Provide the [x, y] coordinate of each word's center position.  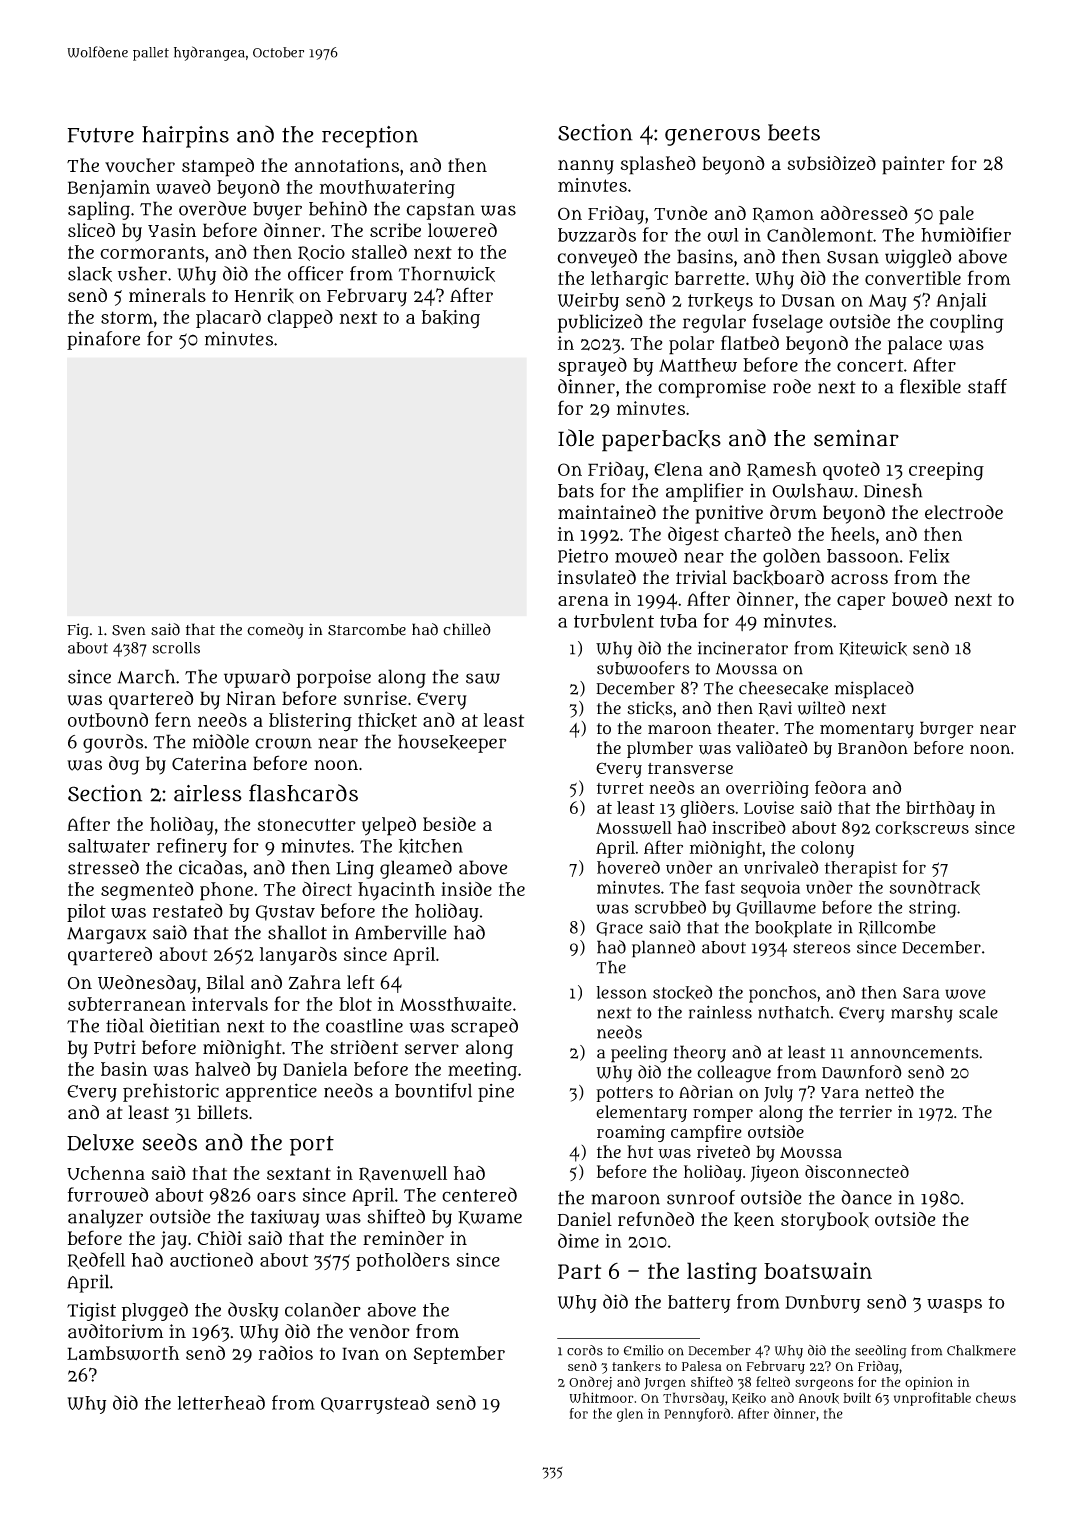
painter [913, 165]
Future [100, 135]
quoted [851, 471]
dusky [253, 1311]
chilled [467, 629]
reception [370, 137]
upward [257, 678]
